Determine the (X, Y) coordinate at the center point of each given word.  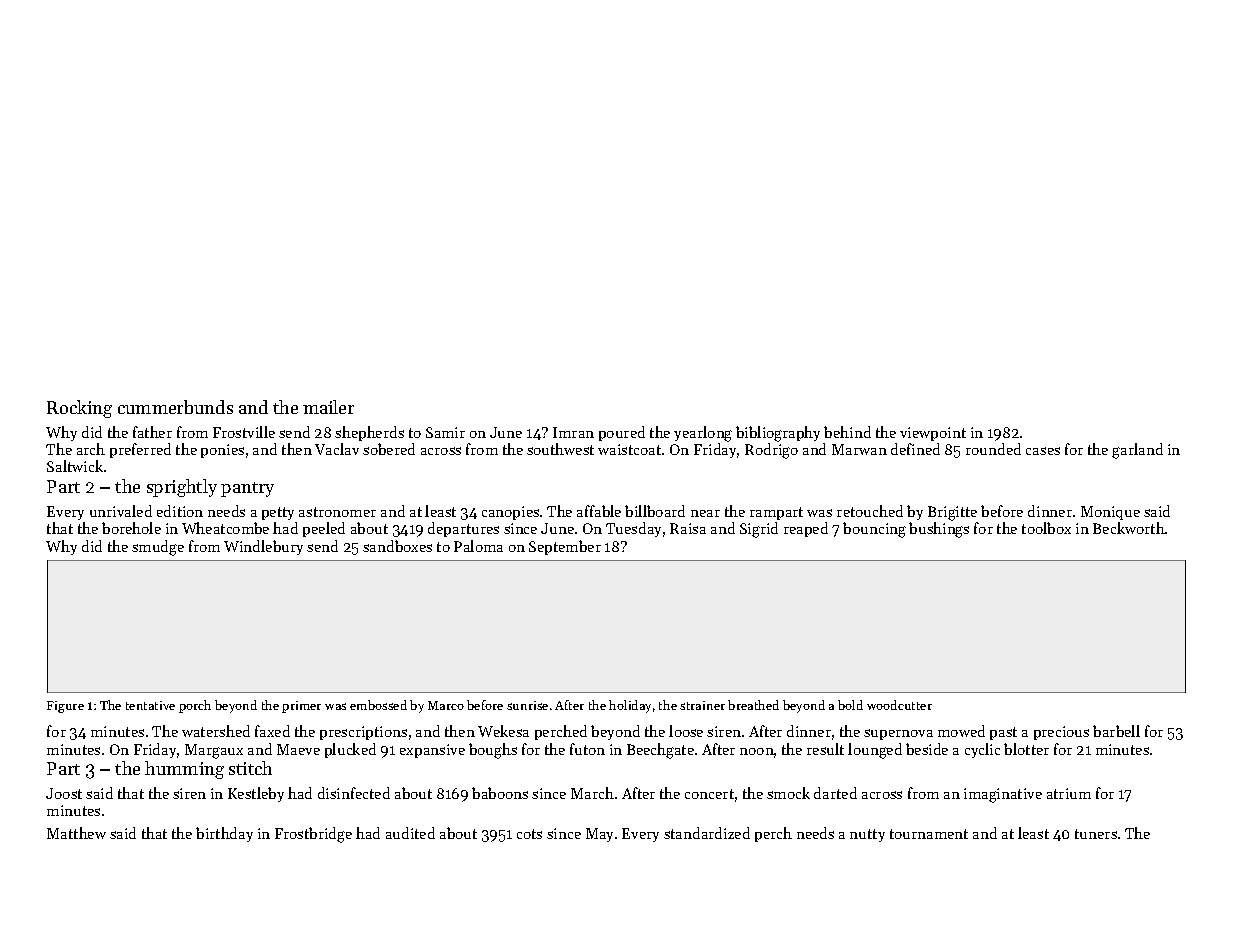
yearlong (703, 434)
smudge (158, 548)
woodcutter (899, 705)
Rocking (79, 409)
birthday (224, 834)
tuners (1096, 834)
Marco (446, 705)
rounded (993, 449)
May (599, 835)
